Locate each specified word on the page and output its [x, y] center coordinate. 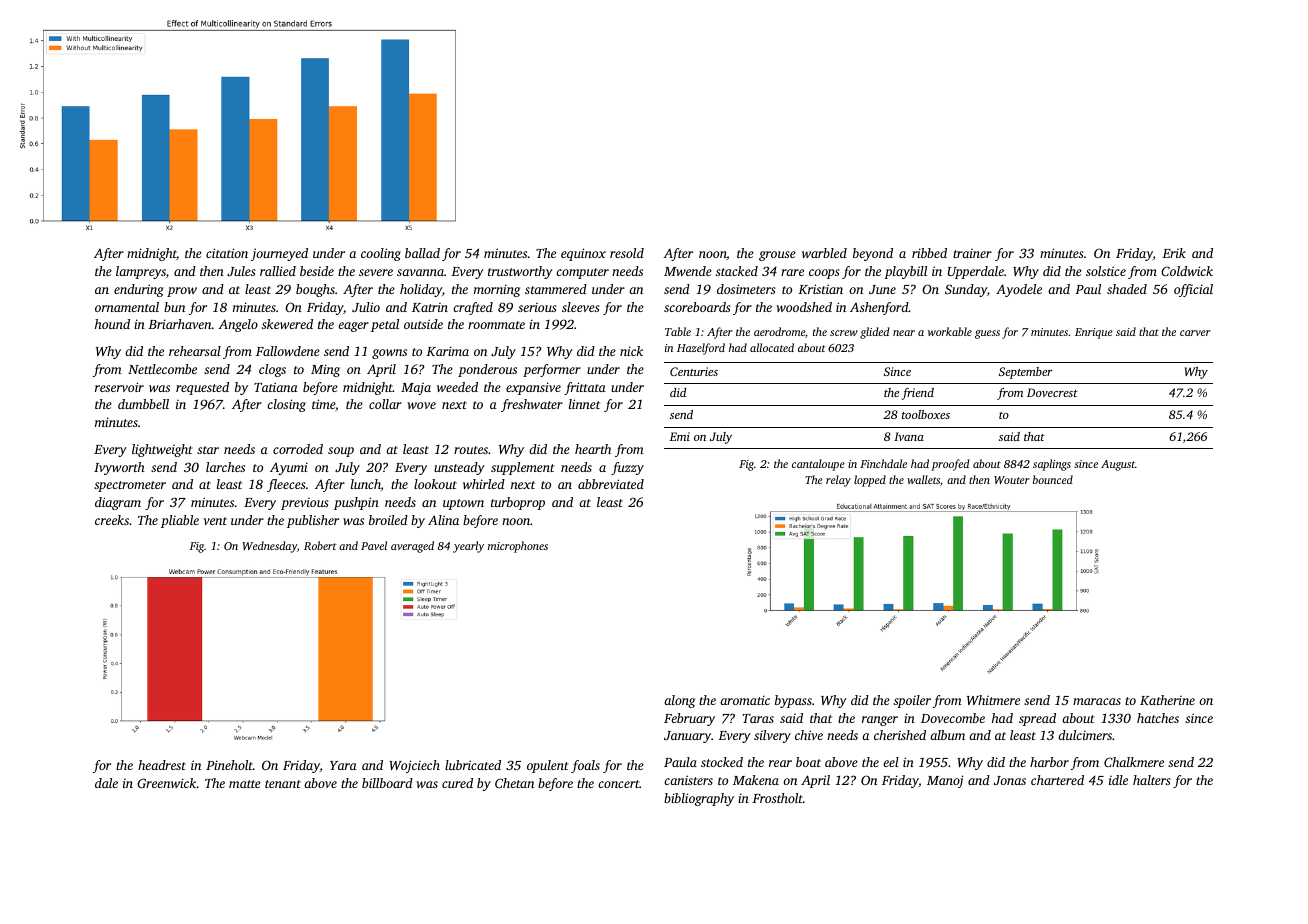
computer [582, 273]
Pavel [374, 545]
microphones [518, 547]
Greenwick [166, 783]
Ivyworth [119, 468]
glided [874, 333]
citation [227, 253]
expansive [533, 388]
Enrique [1094, 333]
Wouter [1012, 480]
